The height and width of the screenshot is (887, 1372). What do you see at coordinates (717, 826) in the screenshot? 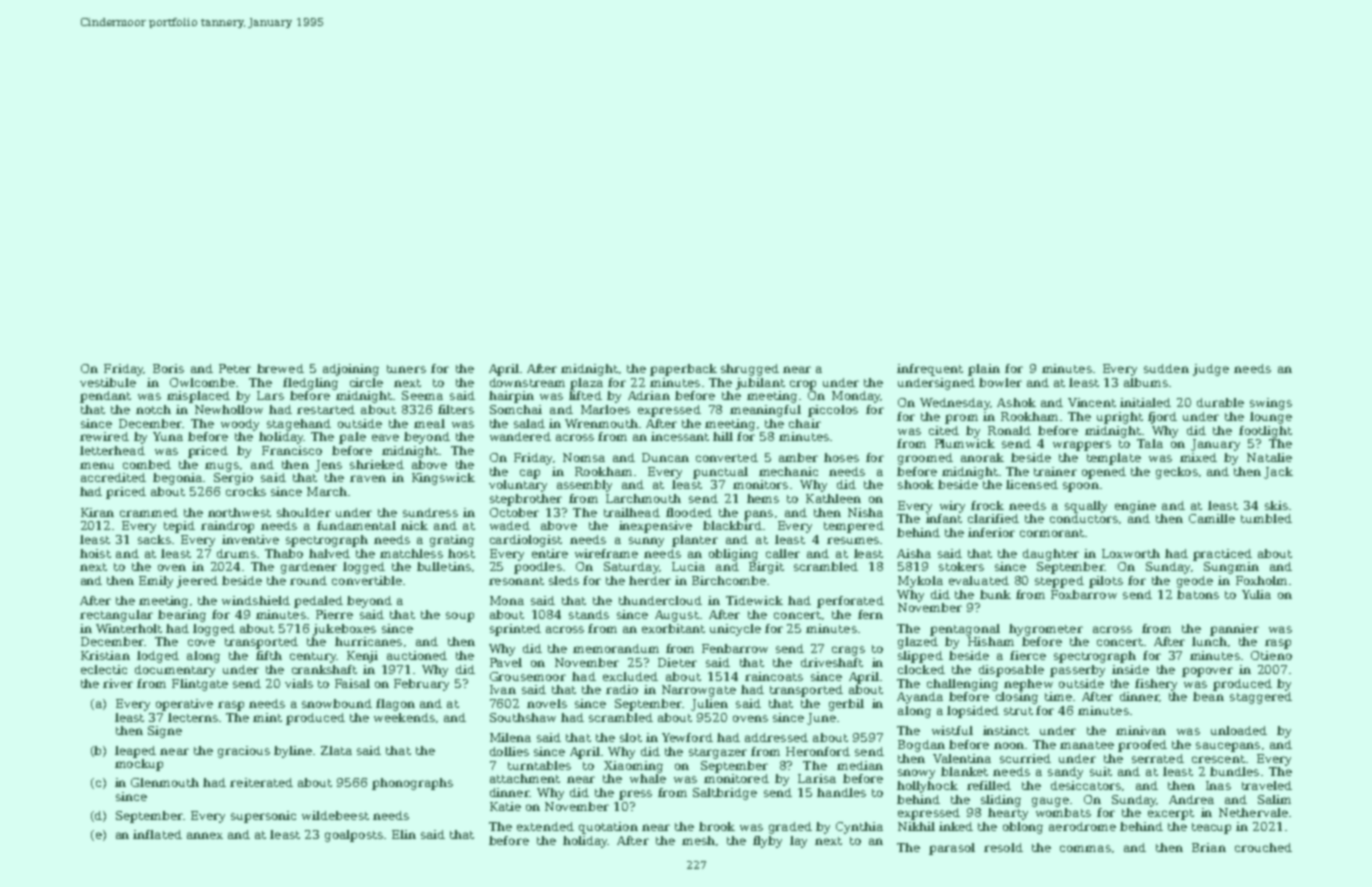
I see `brook` at bounding box center [717, 826].
